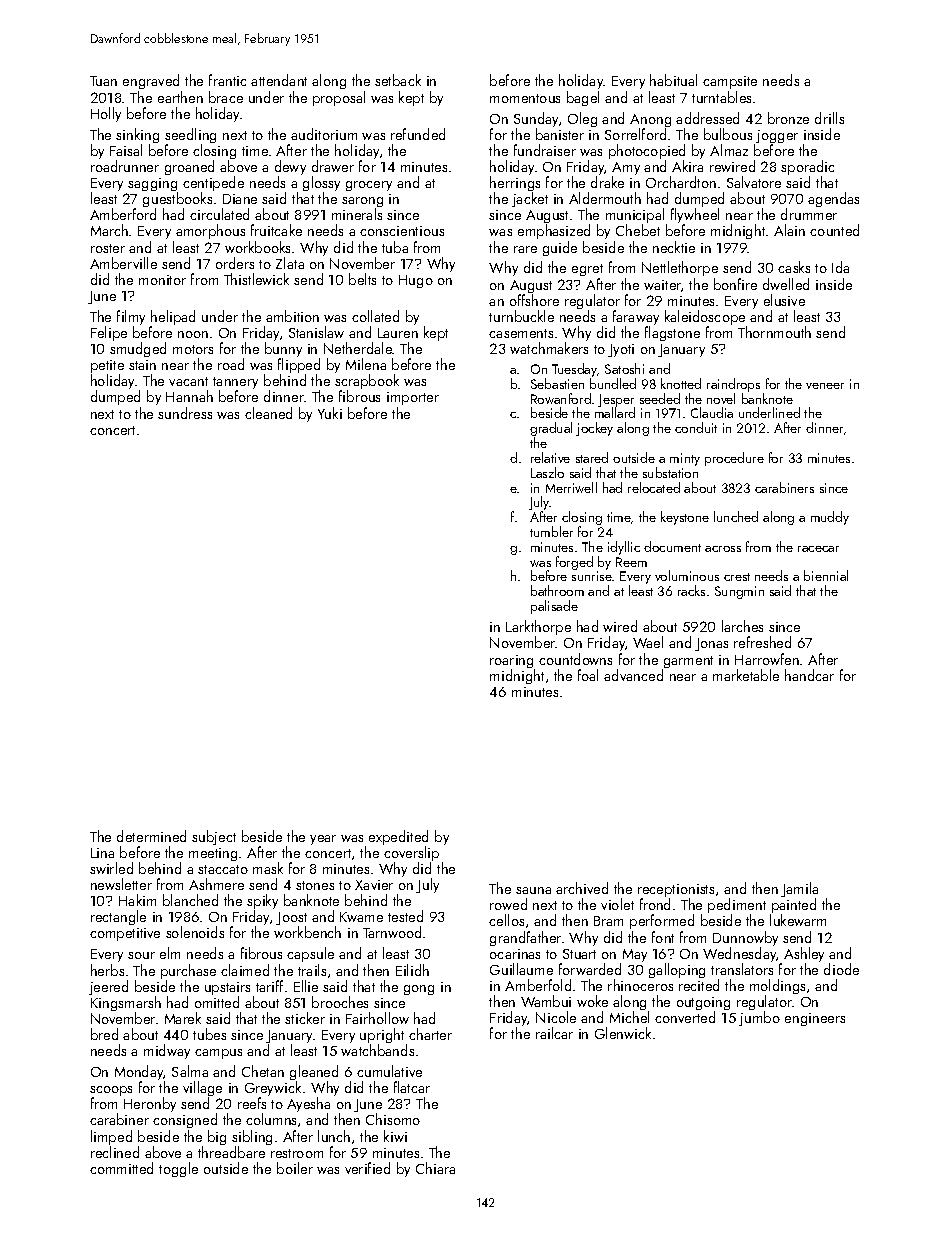 The image size is (952, 1233). Describe the element at coordinates (730, 82) in the page. I see `campsite` at that location.
